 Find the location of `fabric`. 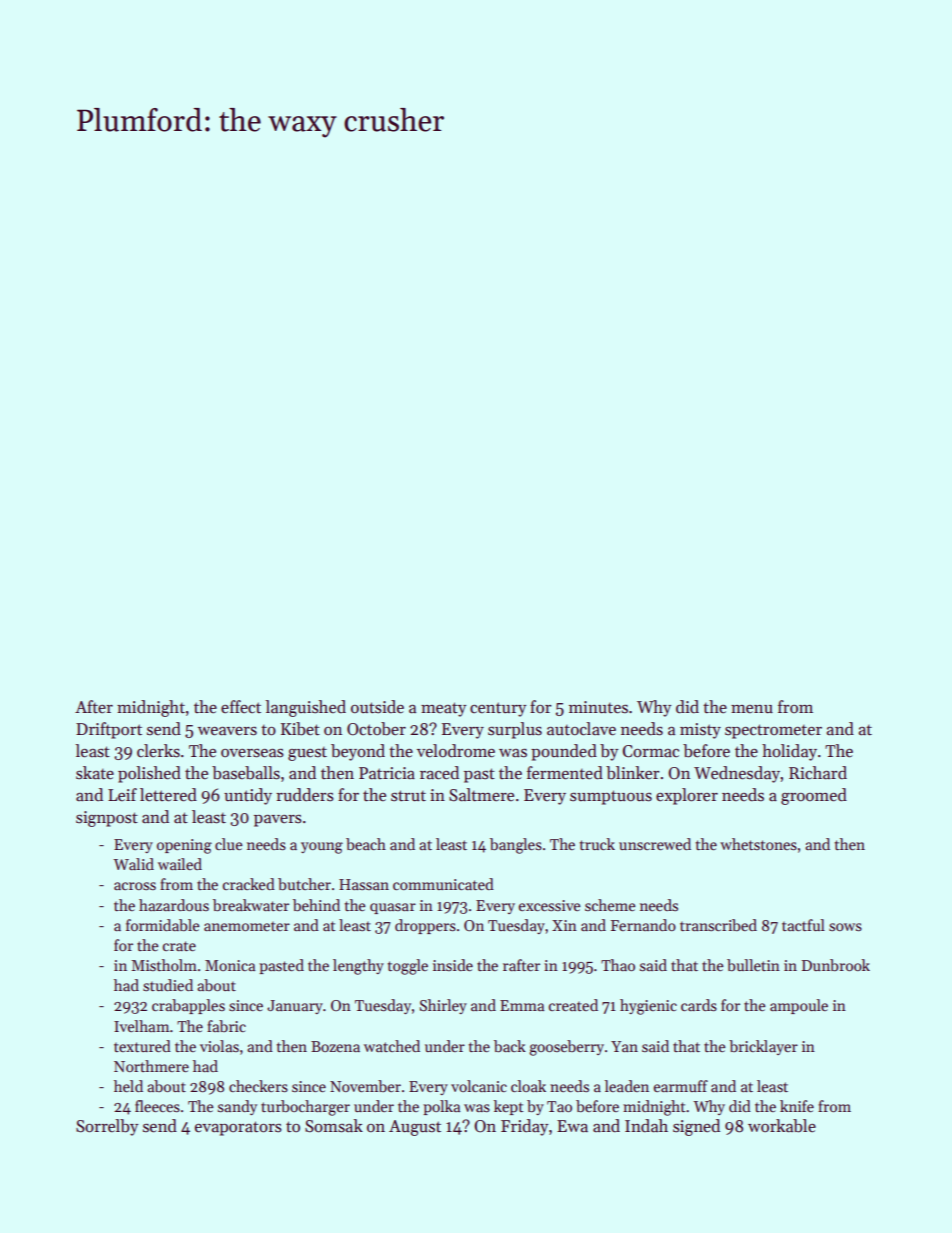

fabric is located at coordinates (226, 1026).
